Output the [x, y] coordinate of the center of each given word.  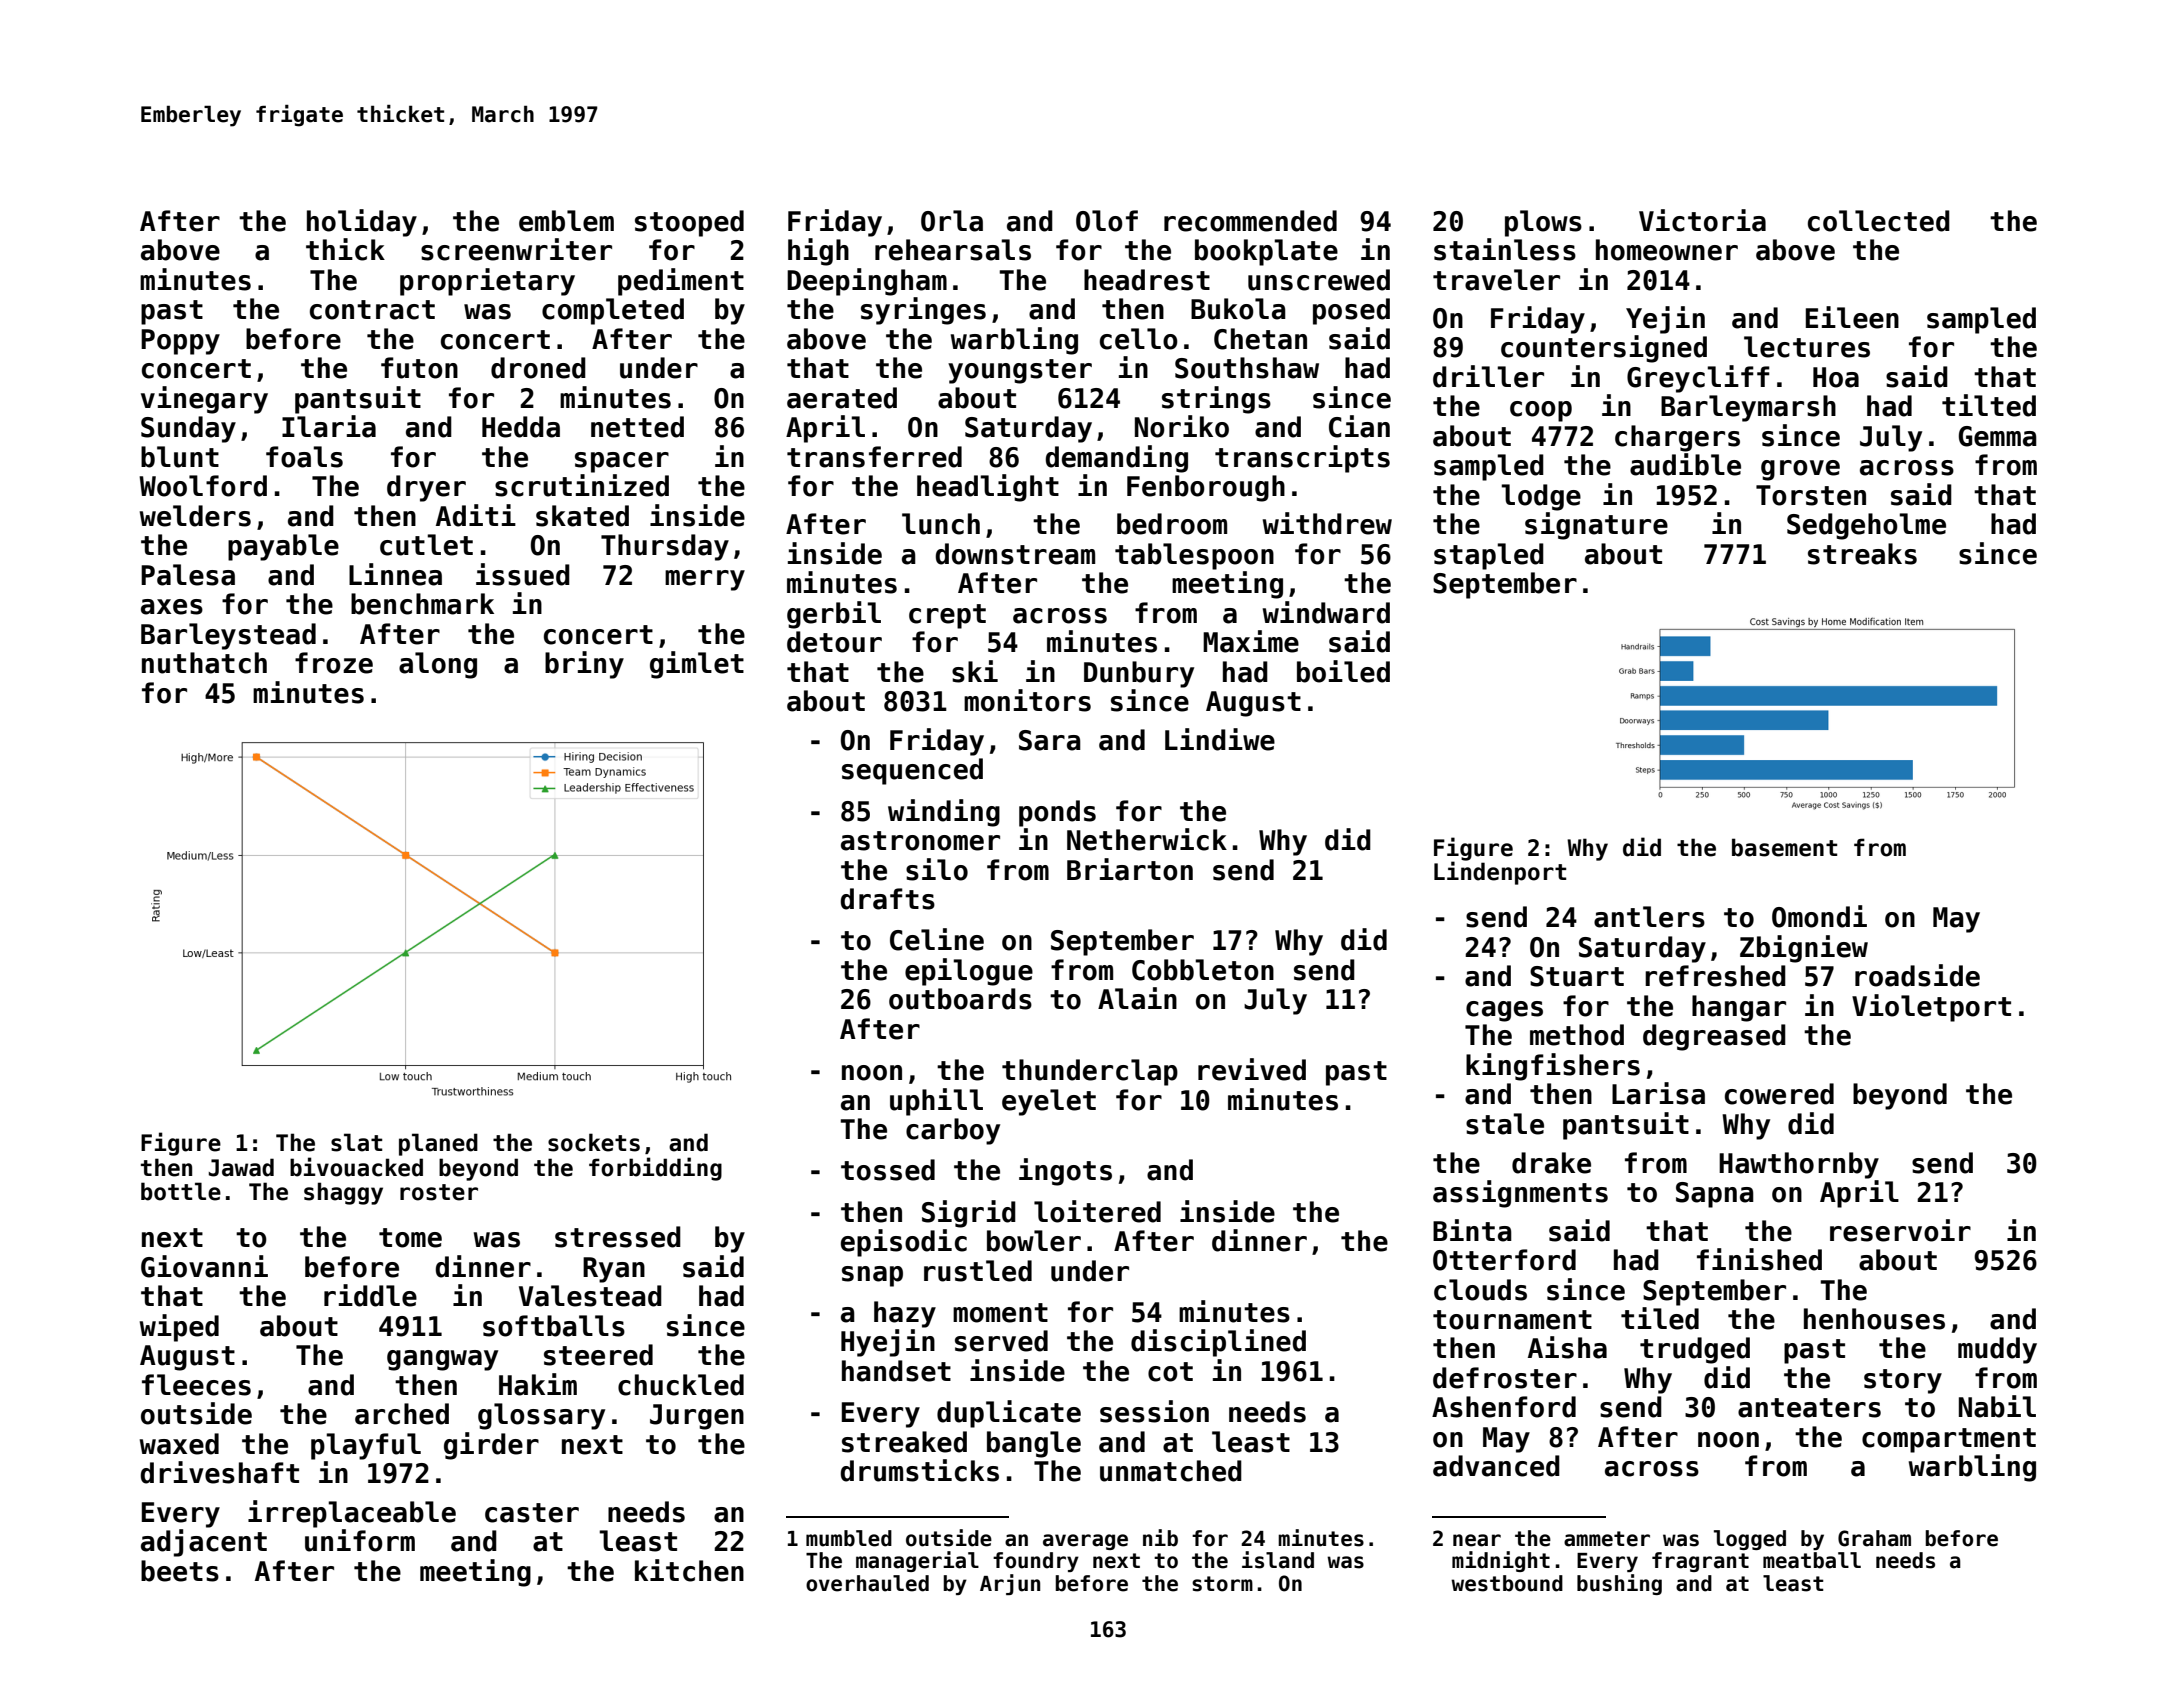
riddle [370, 1295]
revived [1252, 1069]
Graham [1874, 1538]
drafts [887, 899]
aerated [842, 398]
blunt [180, 457]
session [1154, 1411]
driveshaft [219, 1472]
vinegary [204, 400]
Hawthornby [1799, 1165]
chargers [1677, 438]
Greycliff [1698, 379]
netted [637, 427]
